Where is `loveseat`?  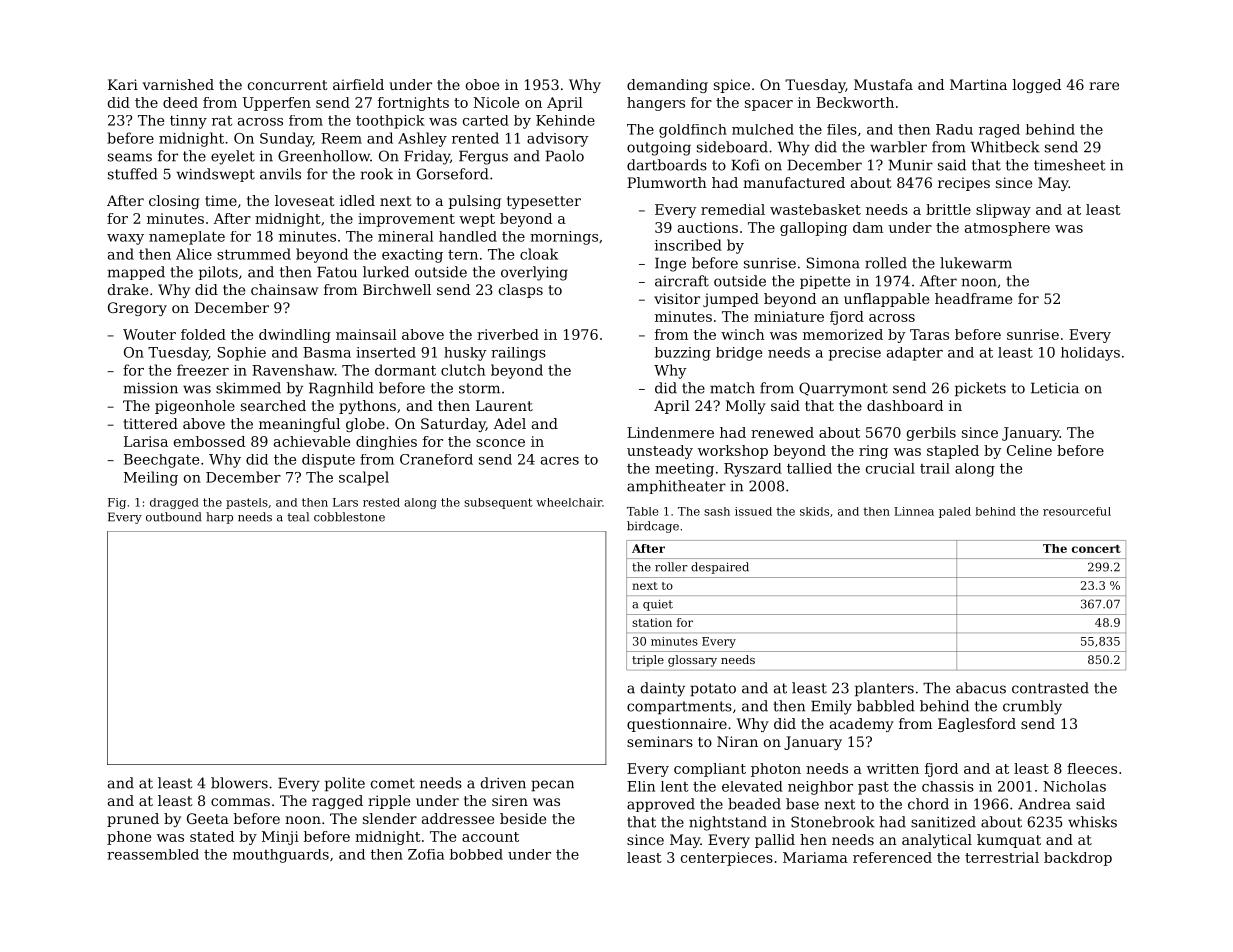 loveseat is located at coordinates (305, 200).
